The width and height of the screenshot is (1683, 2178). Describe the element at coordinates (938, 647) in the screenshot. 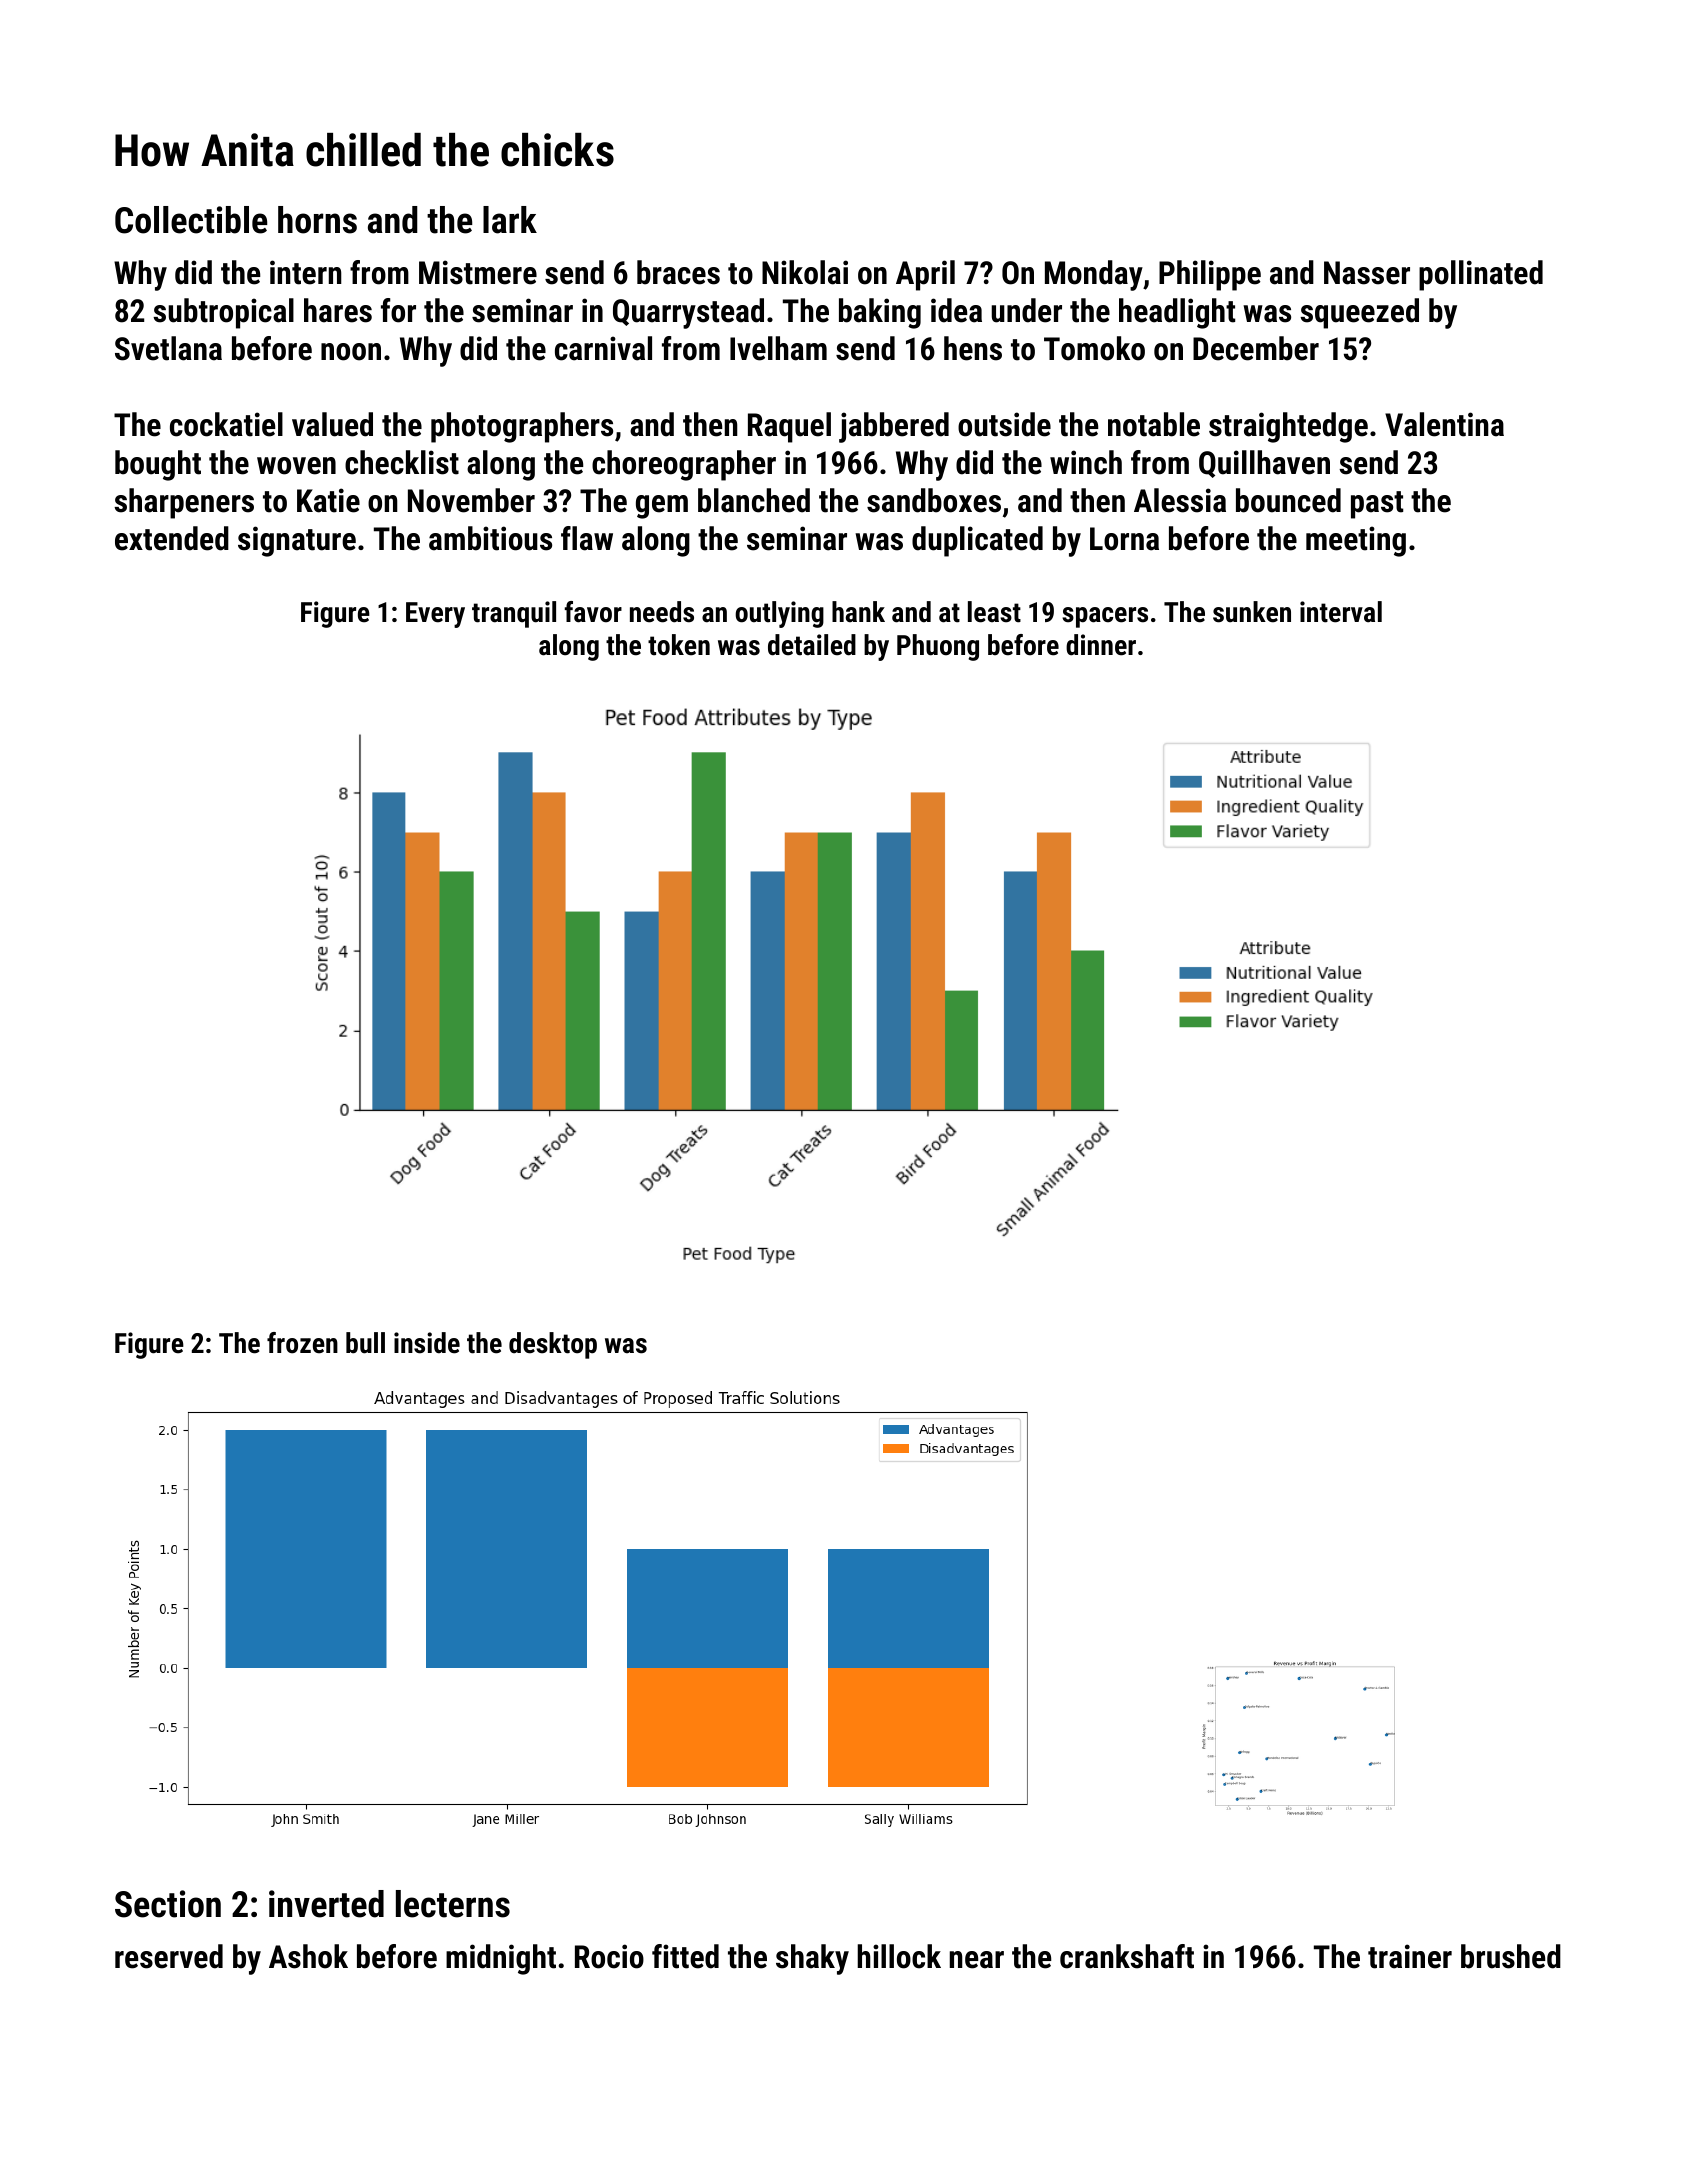

I see `Phuong` at that location.
